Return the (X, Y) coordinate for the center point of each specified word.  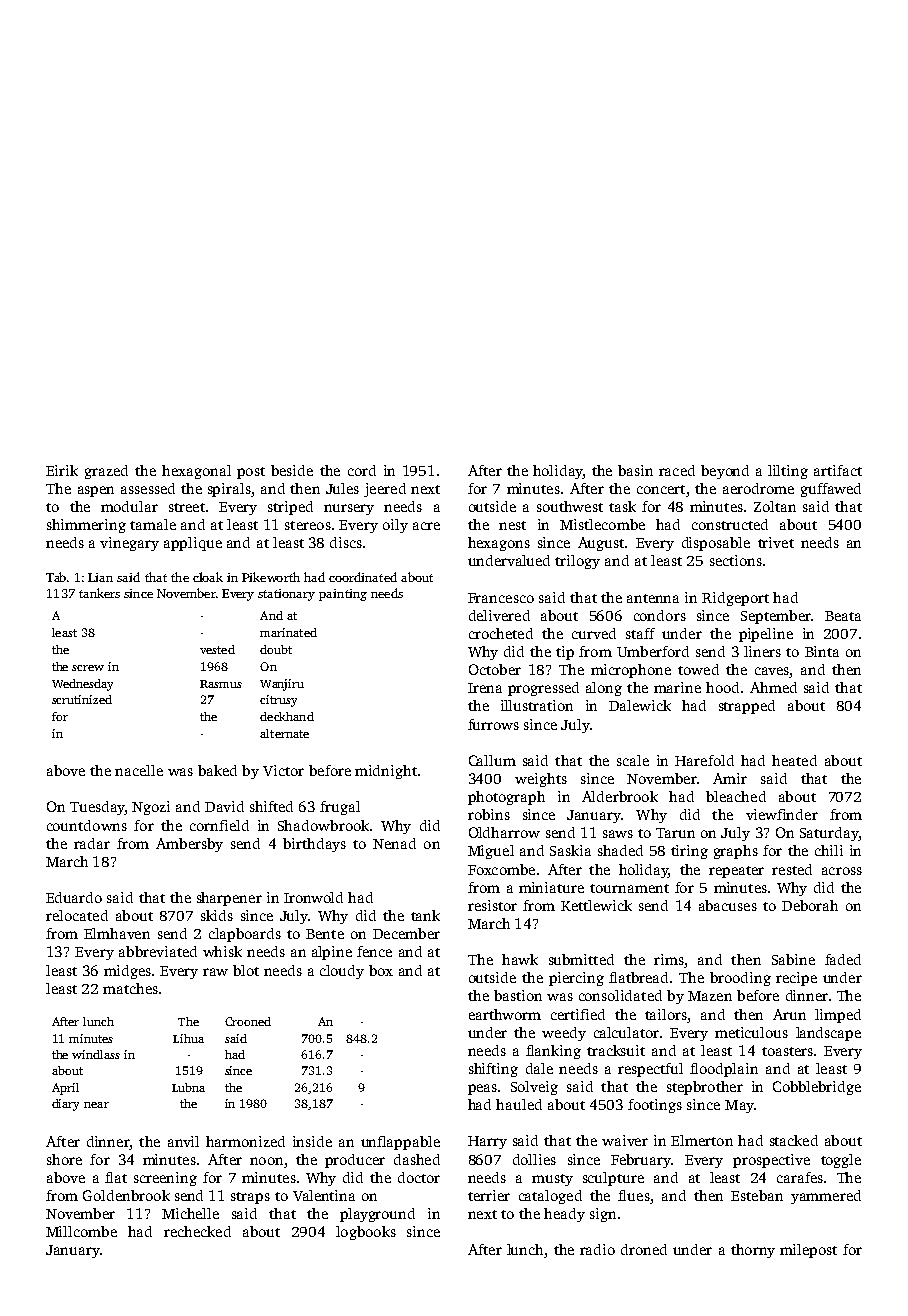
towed (698, 669)
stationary (286, 595)
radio (597, 1249)
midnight (386, 772)
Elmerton (702, 1140)
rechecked (197, 1231)
